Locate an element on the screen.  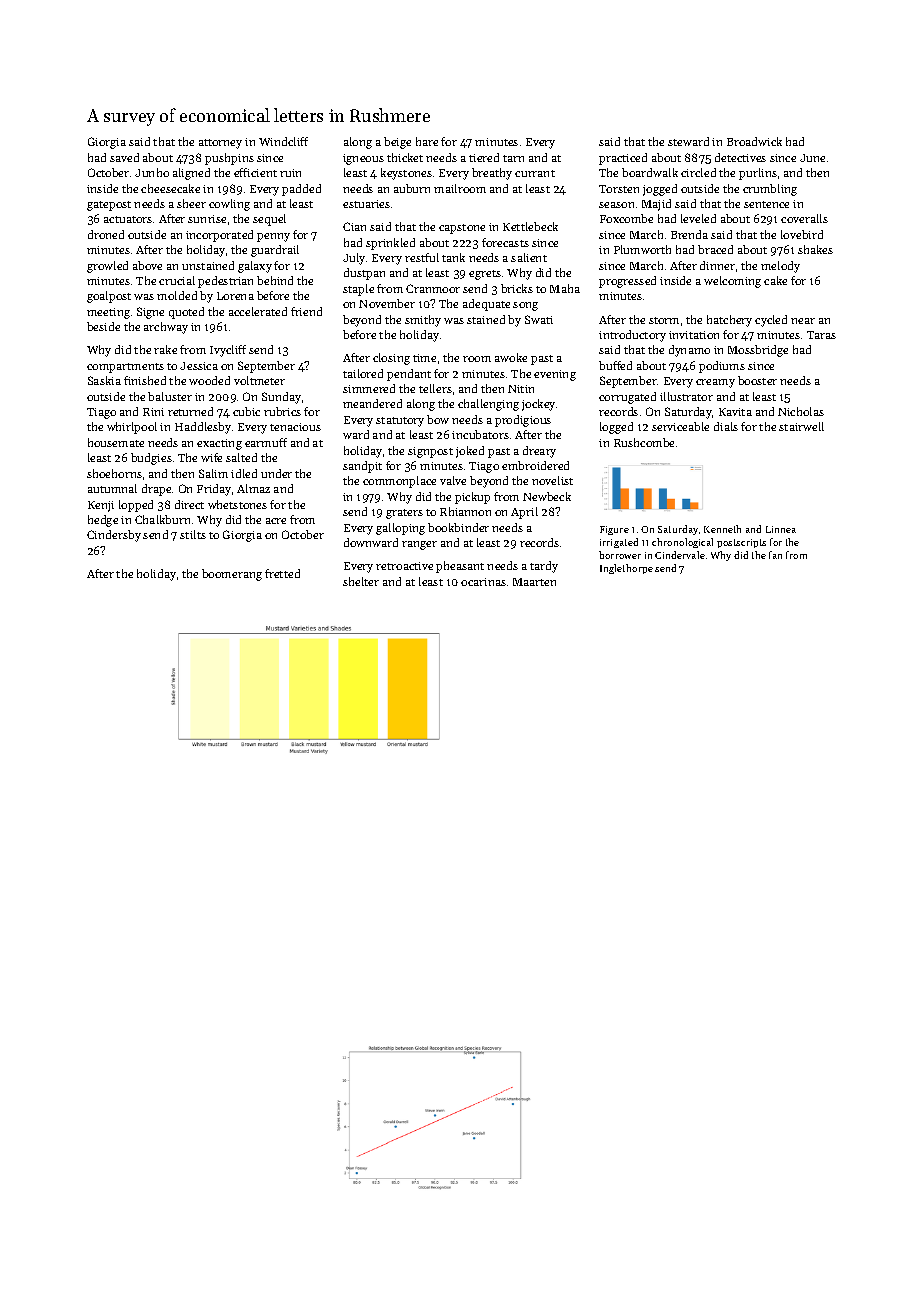
Maha is located at coordinates (565, 288).
